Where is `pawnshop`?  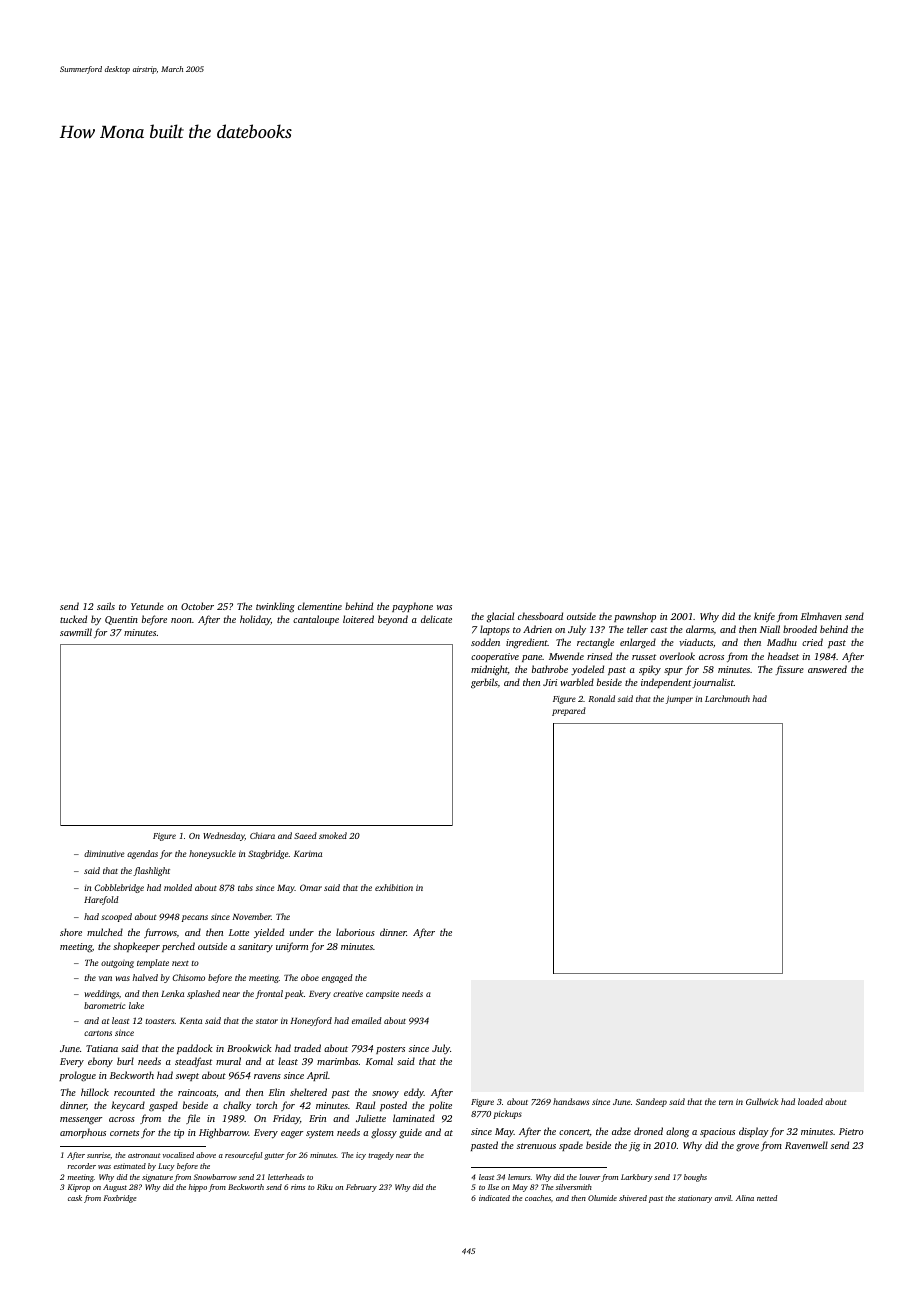 pawnshop is located at coordinates (635, 617).
